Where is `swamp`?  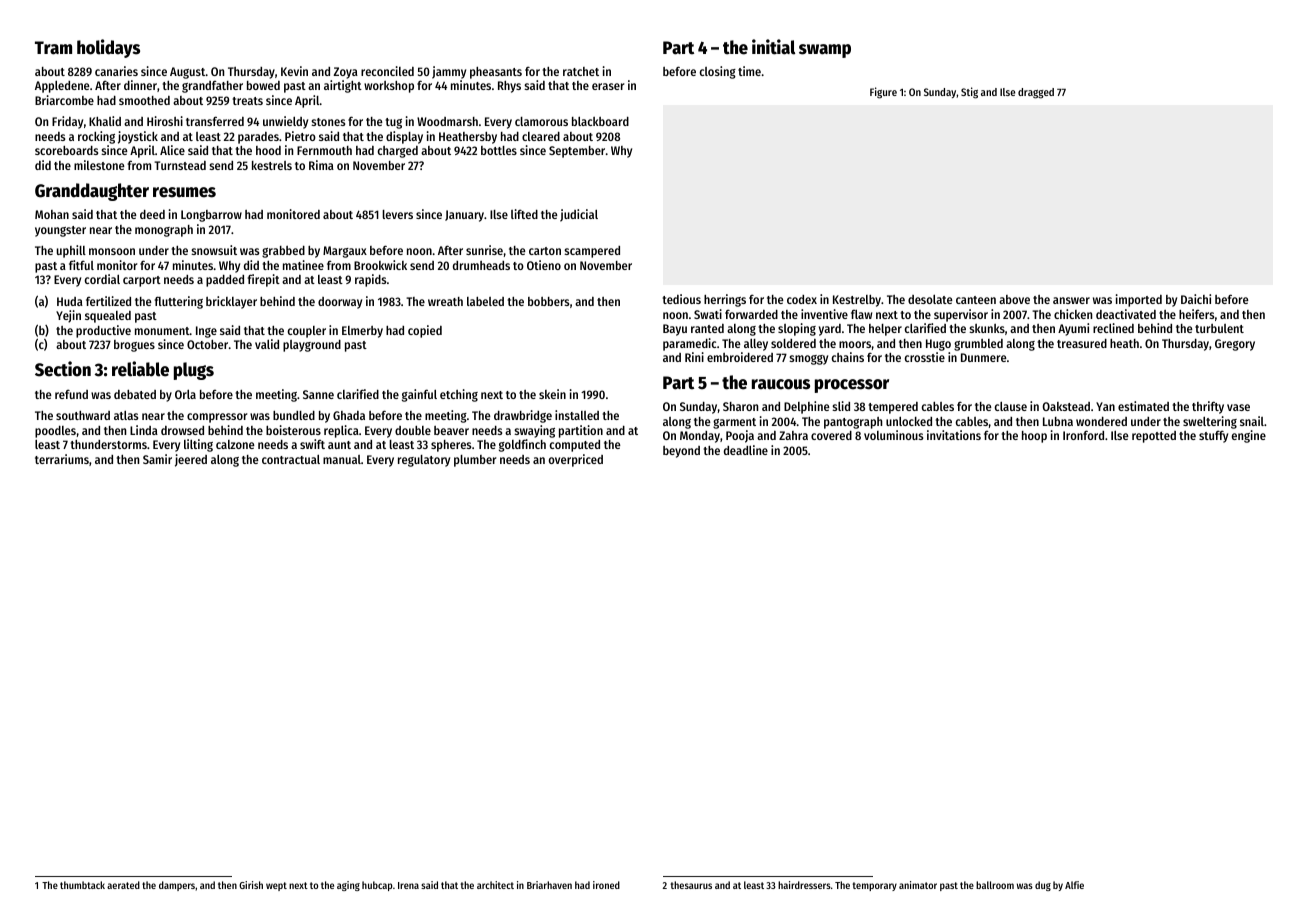 swamp is located at coordinates (825, 51).
